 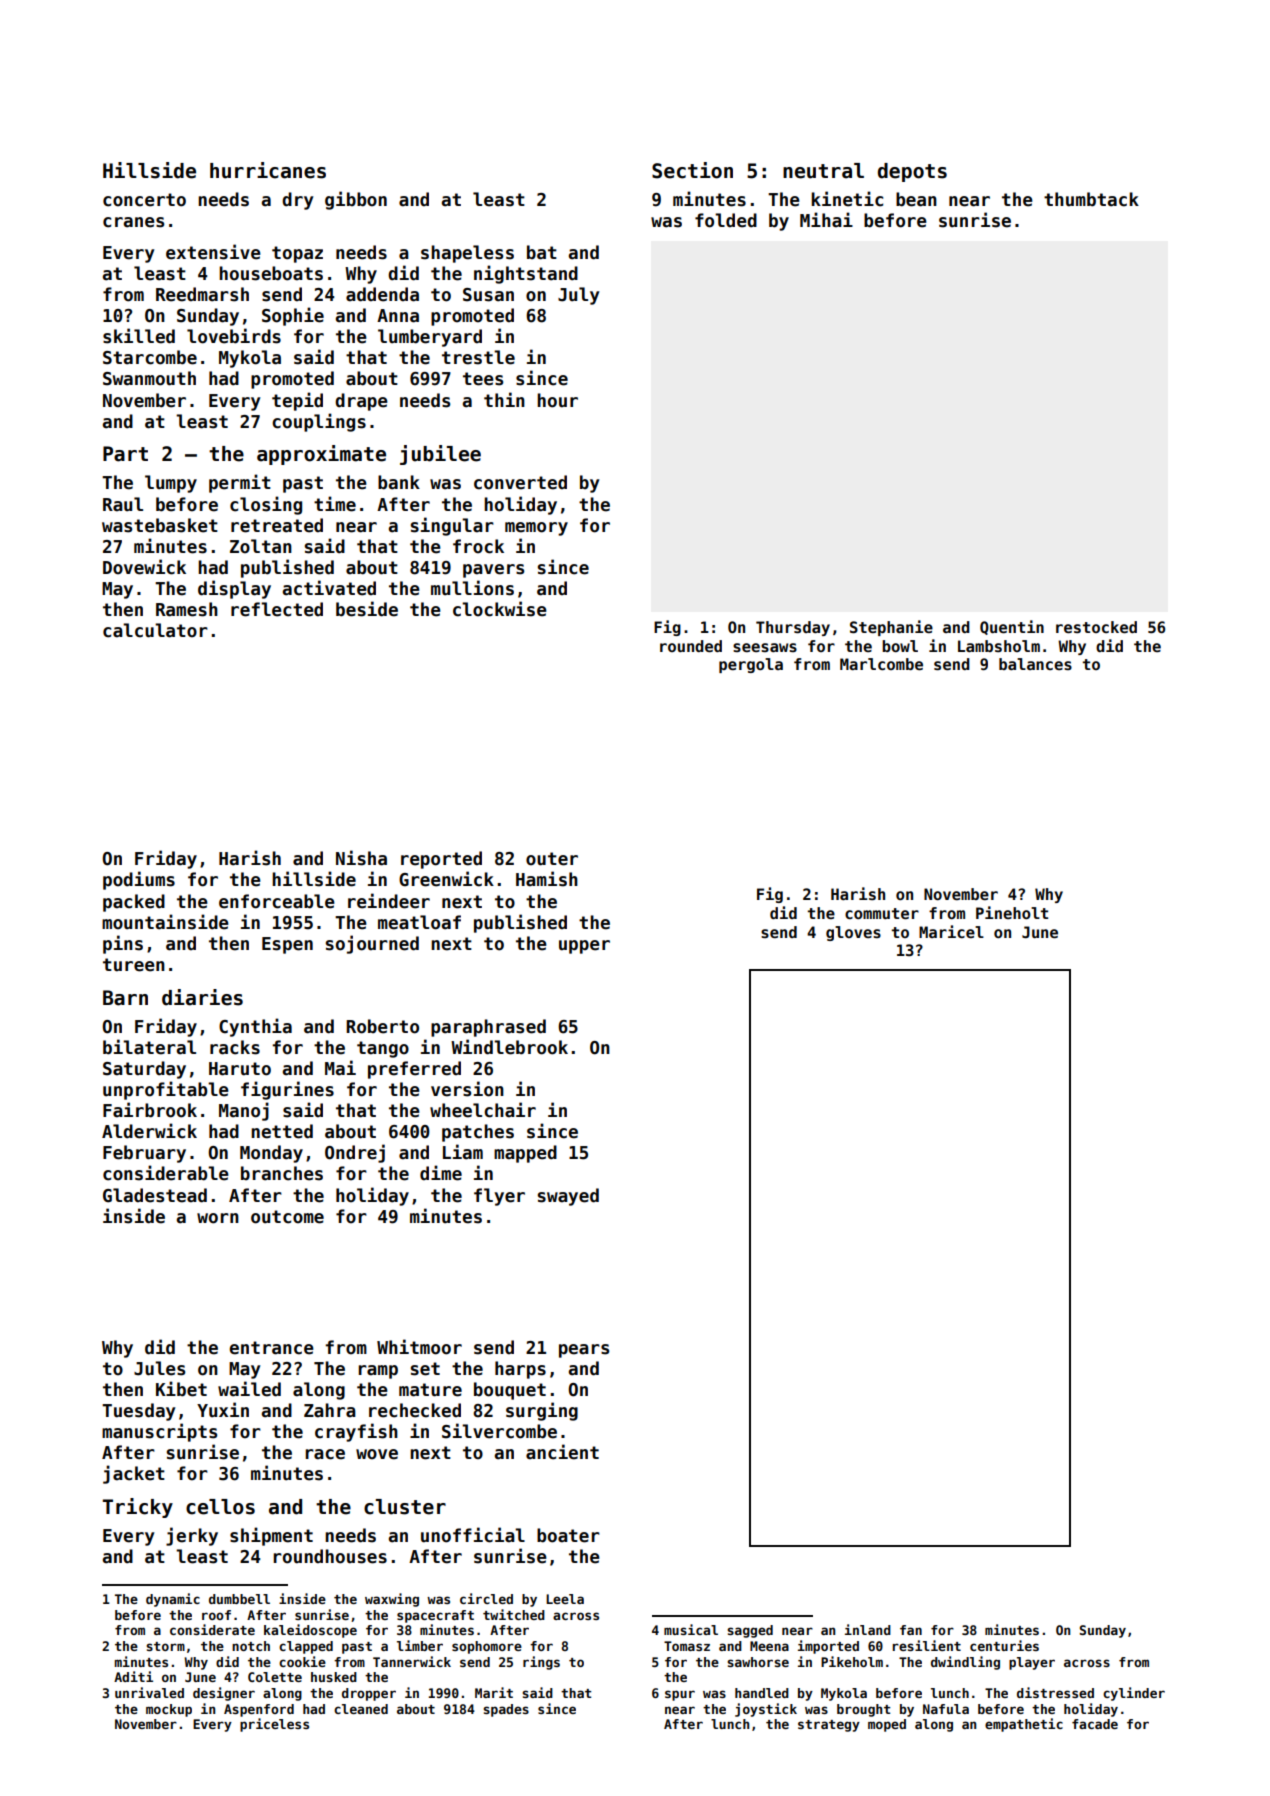 I want to click on commuter, so click(x=882, y=913).
